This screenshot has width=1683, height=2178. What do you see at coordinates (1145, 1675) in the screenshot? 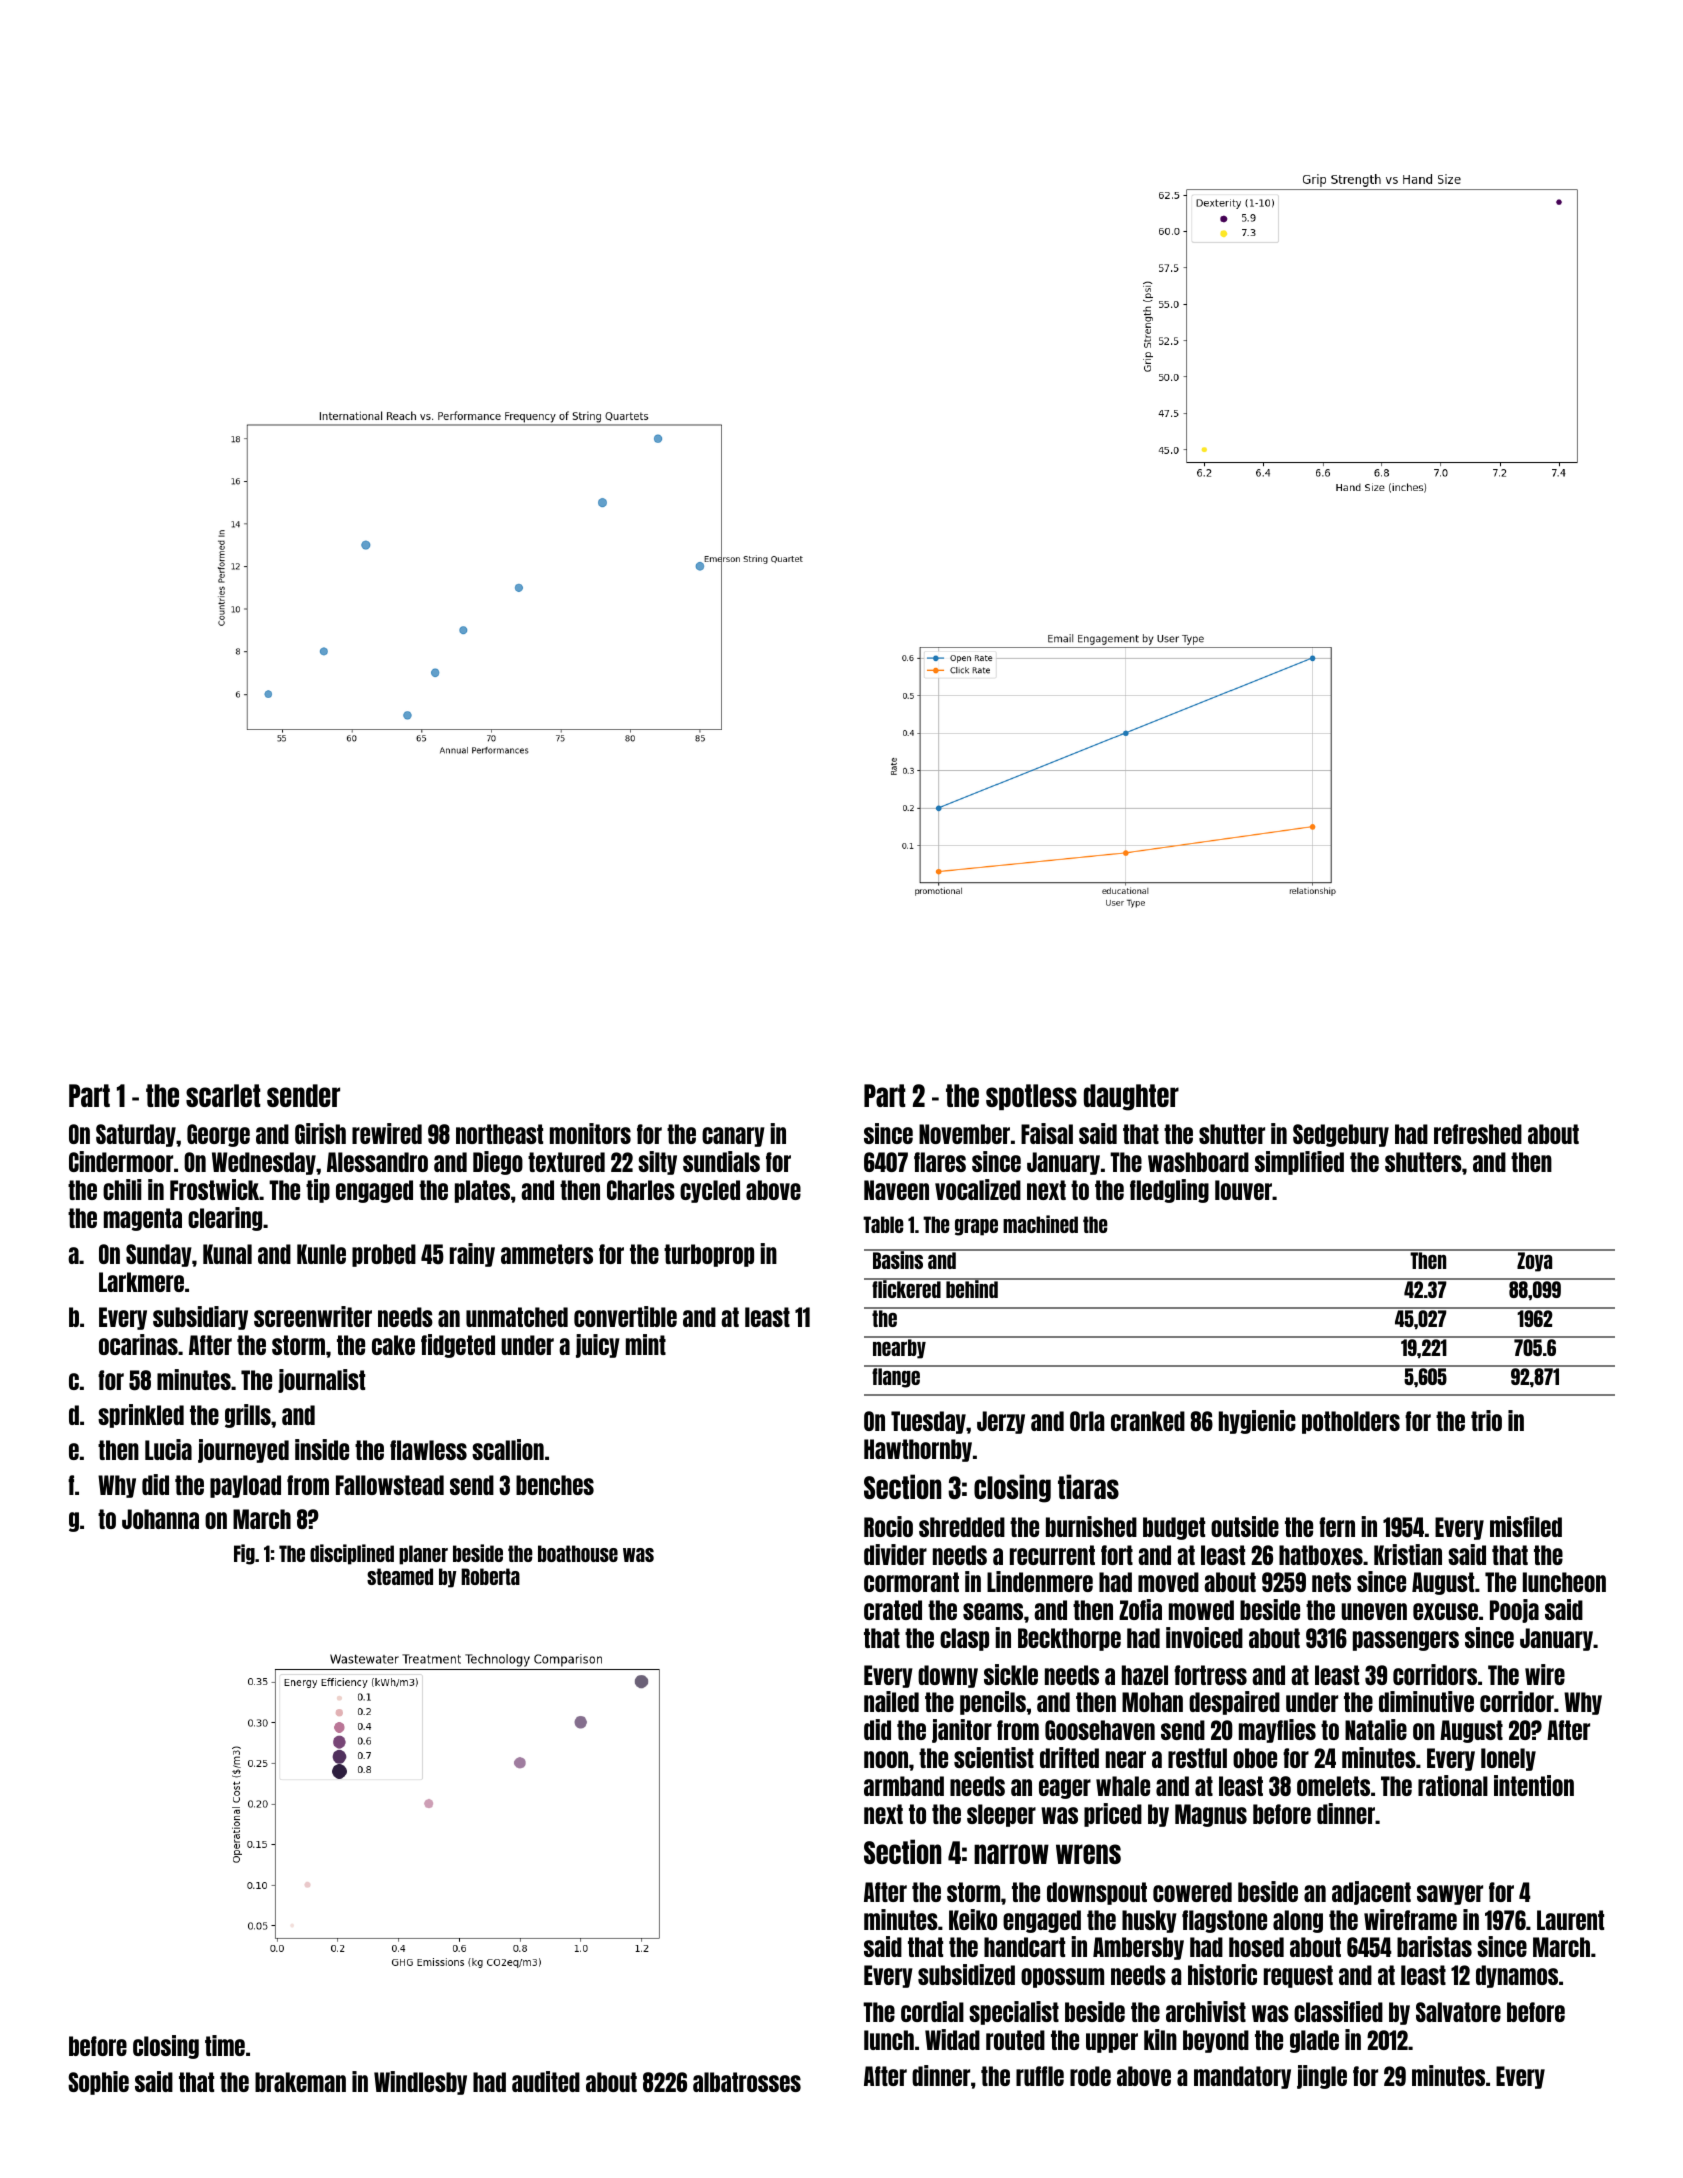
I see `hazel` at bounding box center [1145, 1675].
